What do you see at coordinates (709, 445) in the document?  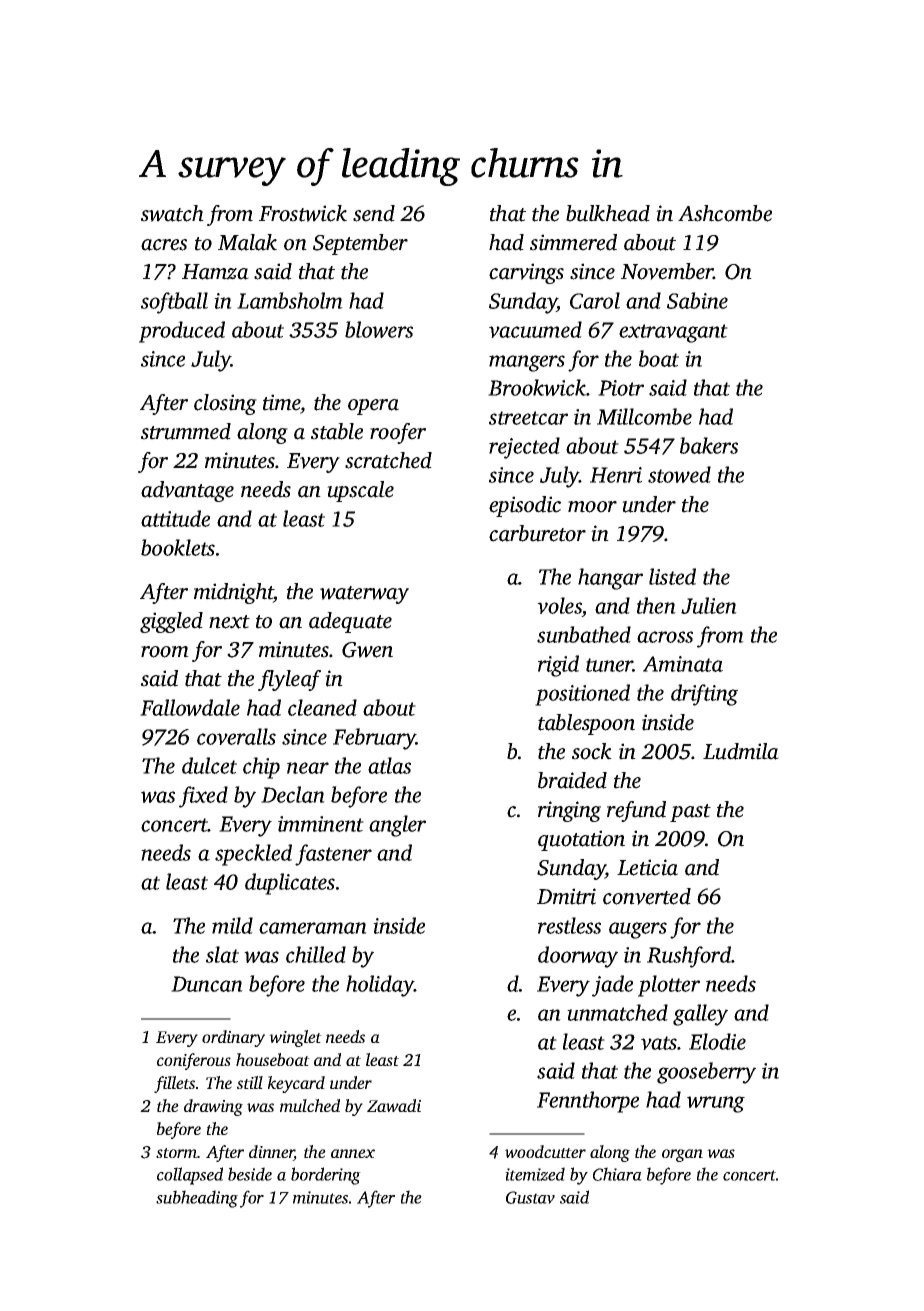 I see `bakers` at bounding box center [709, 445].
